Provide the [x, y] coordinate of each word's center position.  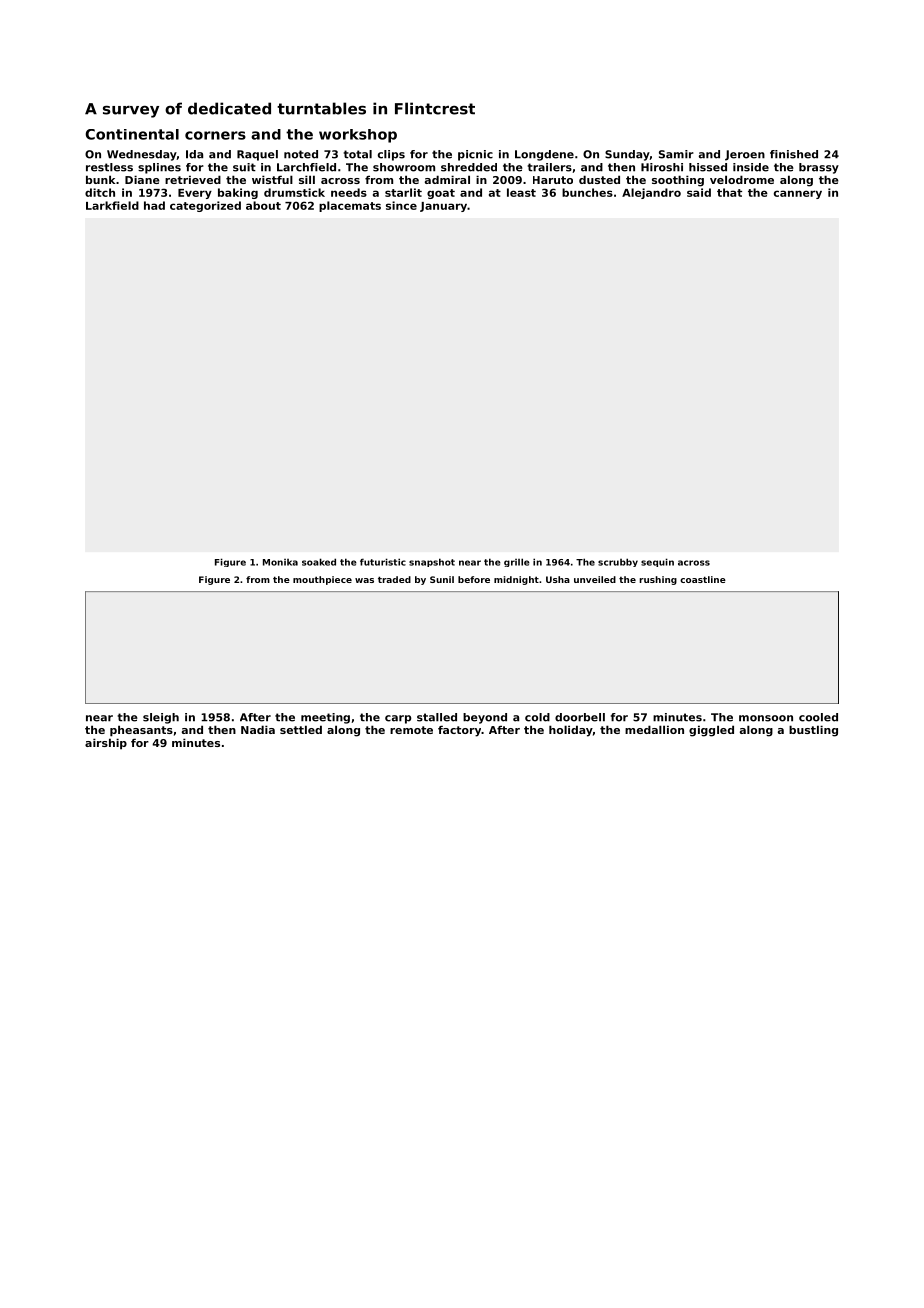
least [521, 192]
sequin [657, 562]
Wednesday [142, 155]
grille [517, 562]
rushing [658, 580]
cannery [798, 194]
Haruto [553, 180]
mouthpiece [322, 580]
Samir [676, 154]
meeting [325, 718]
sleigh [161, 718]
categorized [205, 206]
